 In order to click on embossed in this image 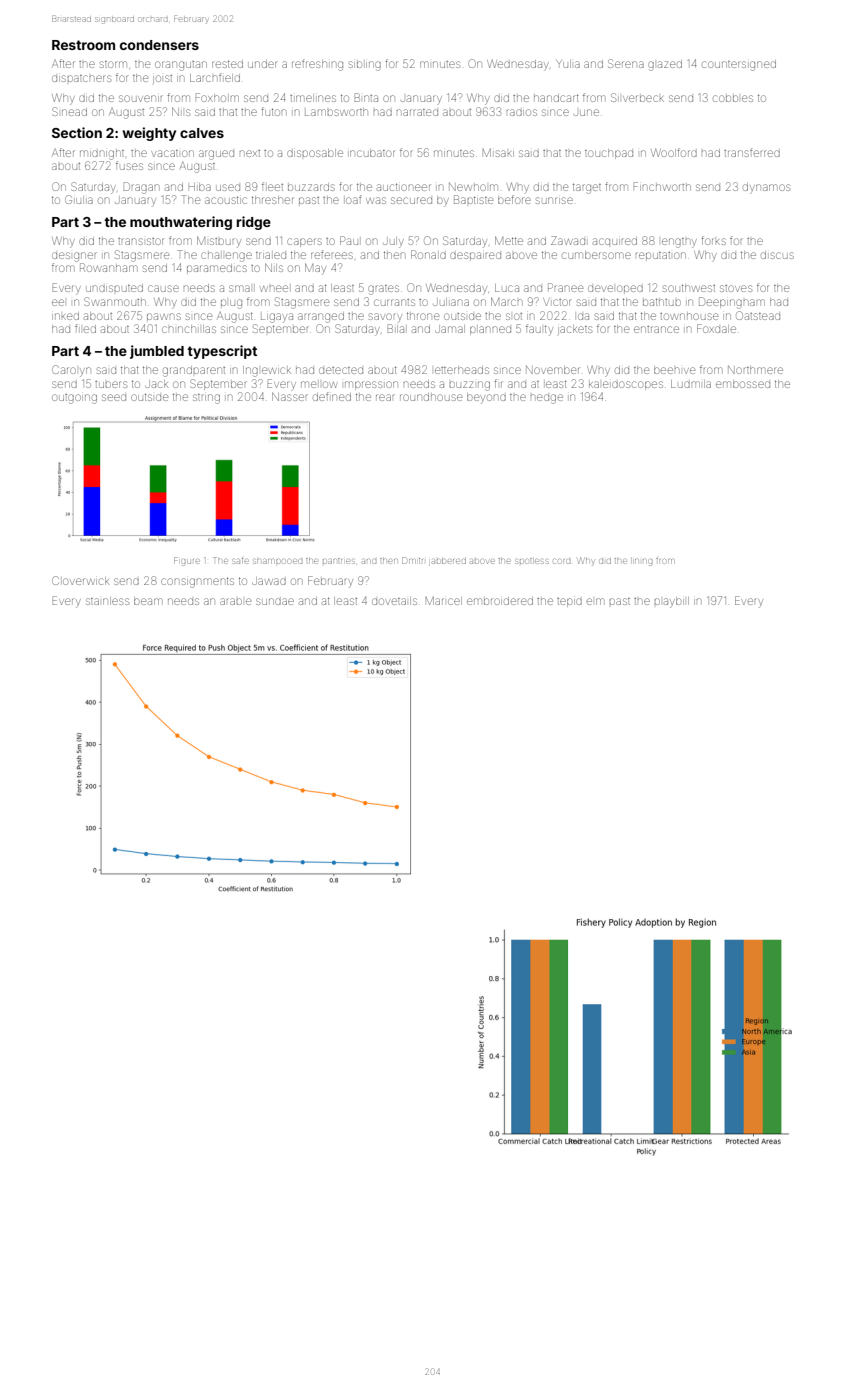, I will do `click(743, 384)`.
